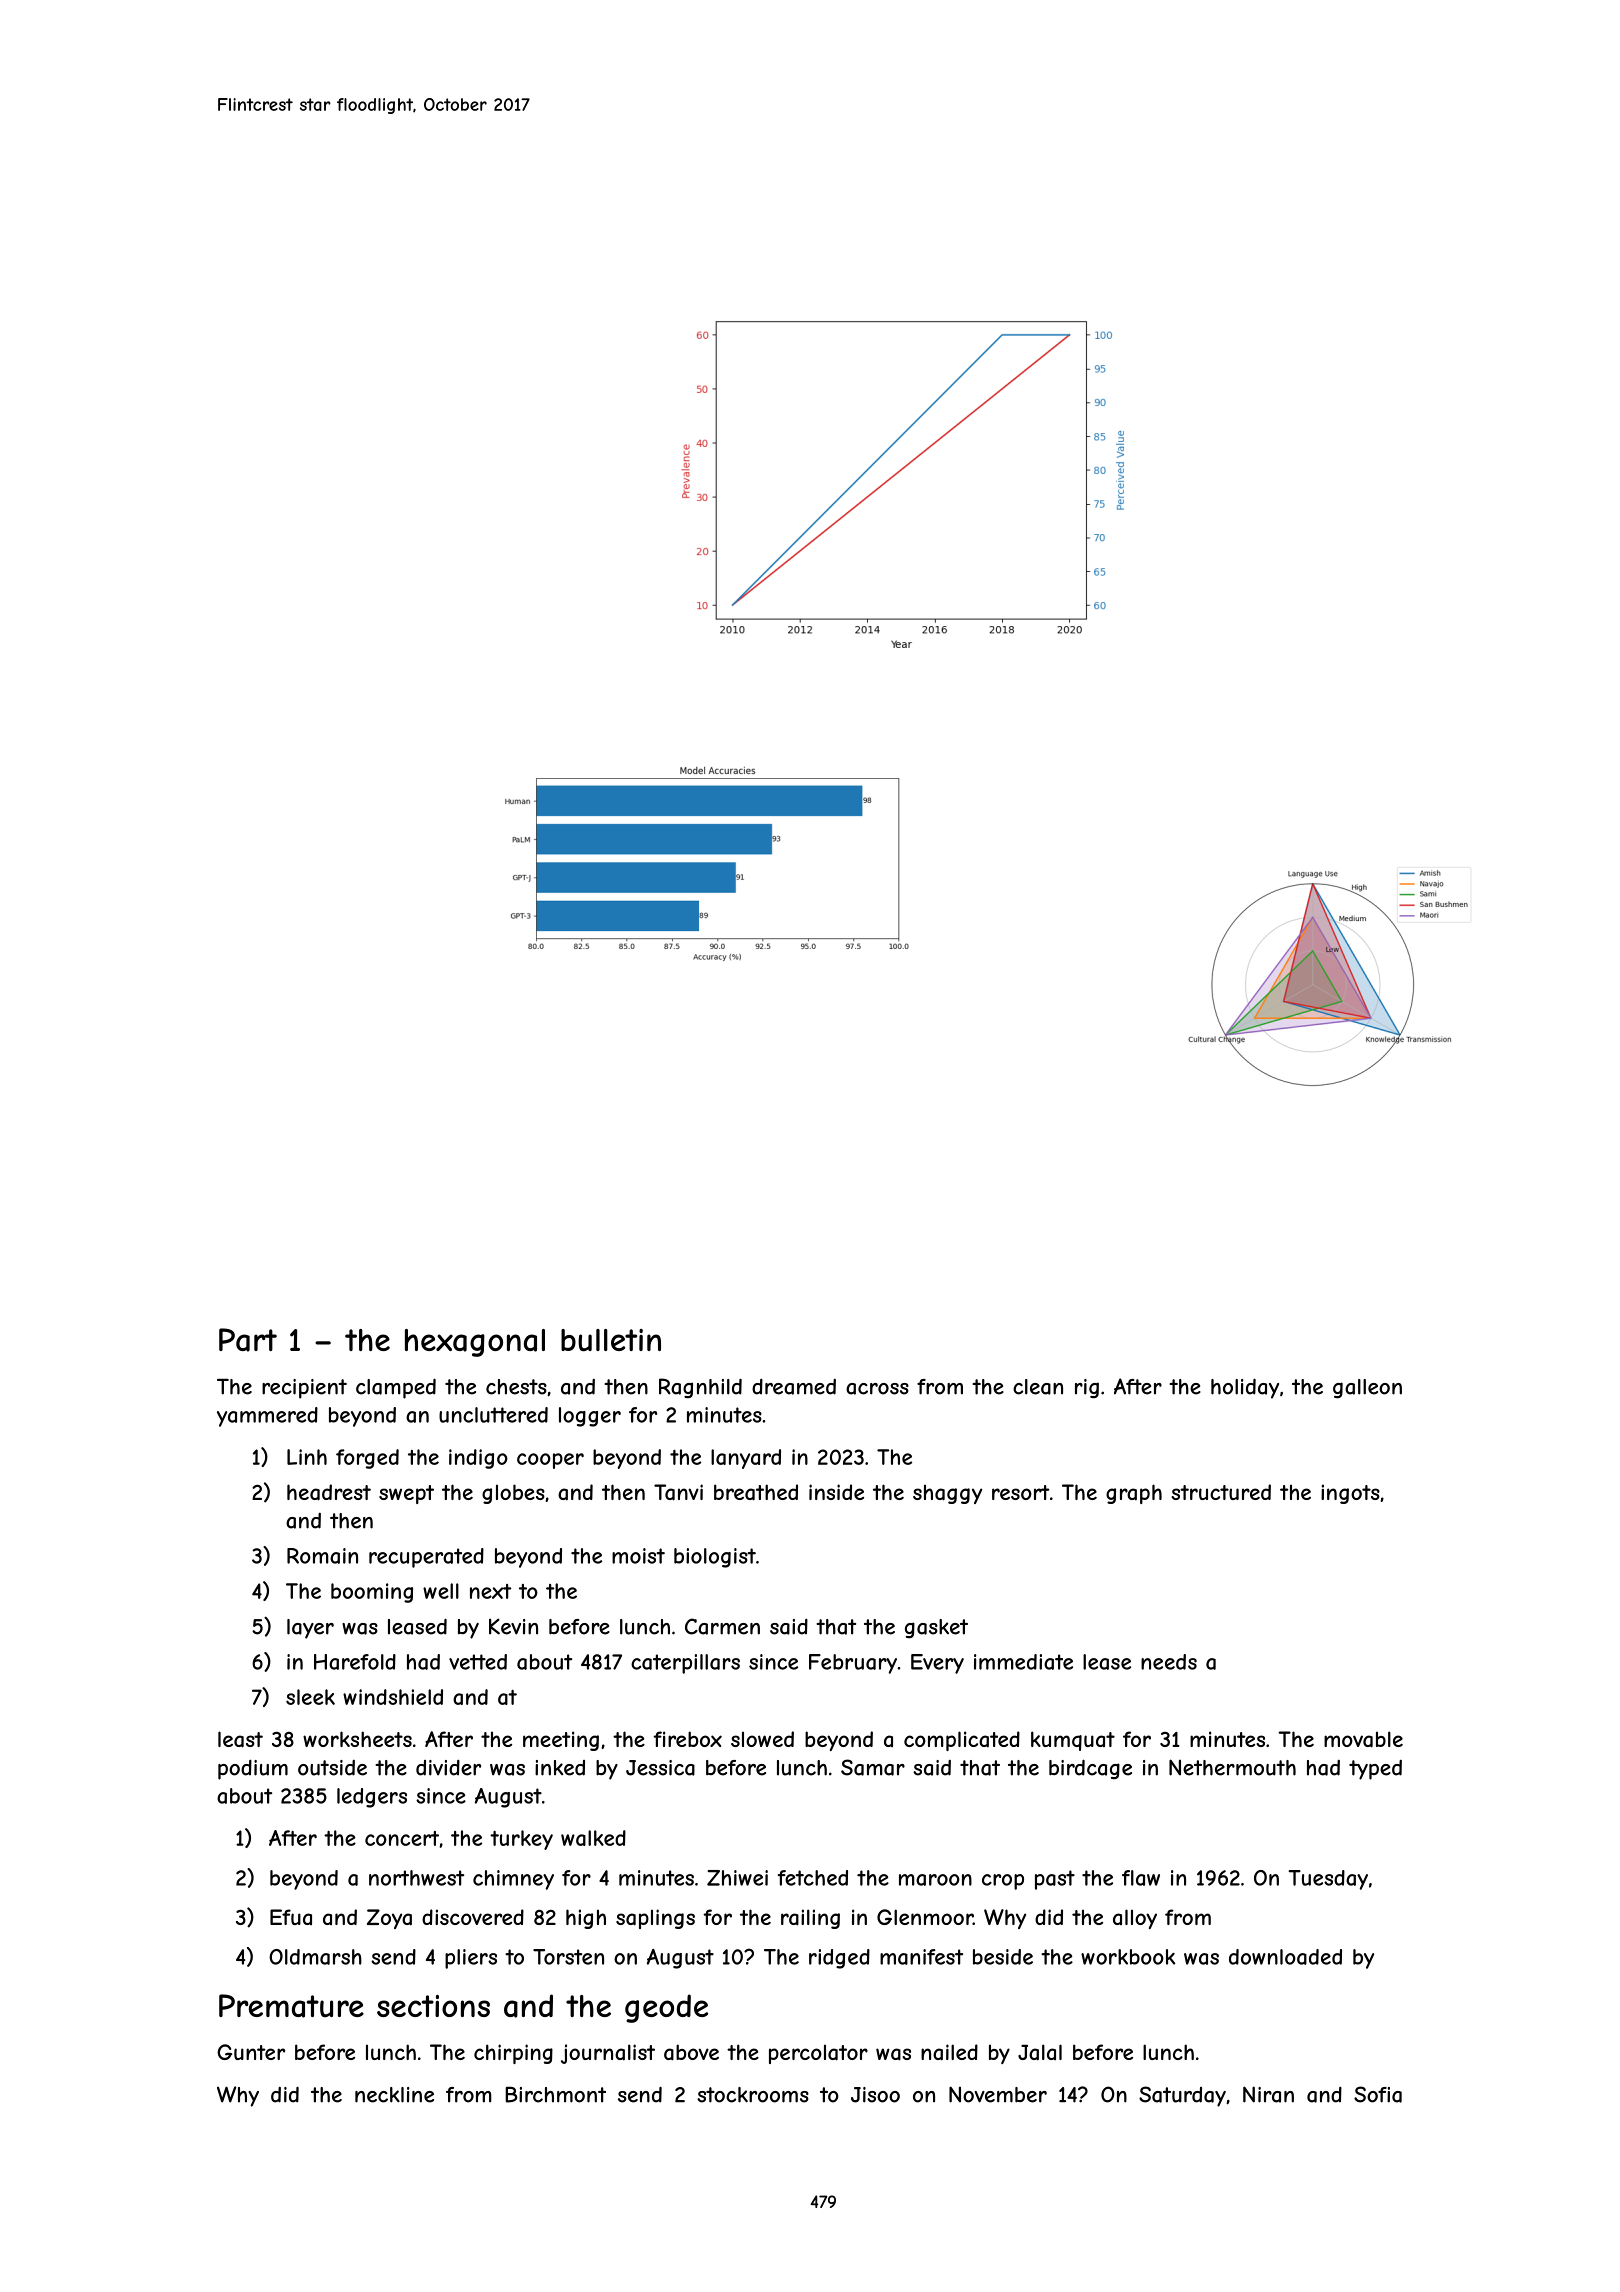 The height and width of the screenshot is (2292, 1620). What do you see at coordinates (818, 2054) in the screenshot?
I see `percolator` at bounding box center [818, 2054].
